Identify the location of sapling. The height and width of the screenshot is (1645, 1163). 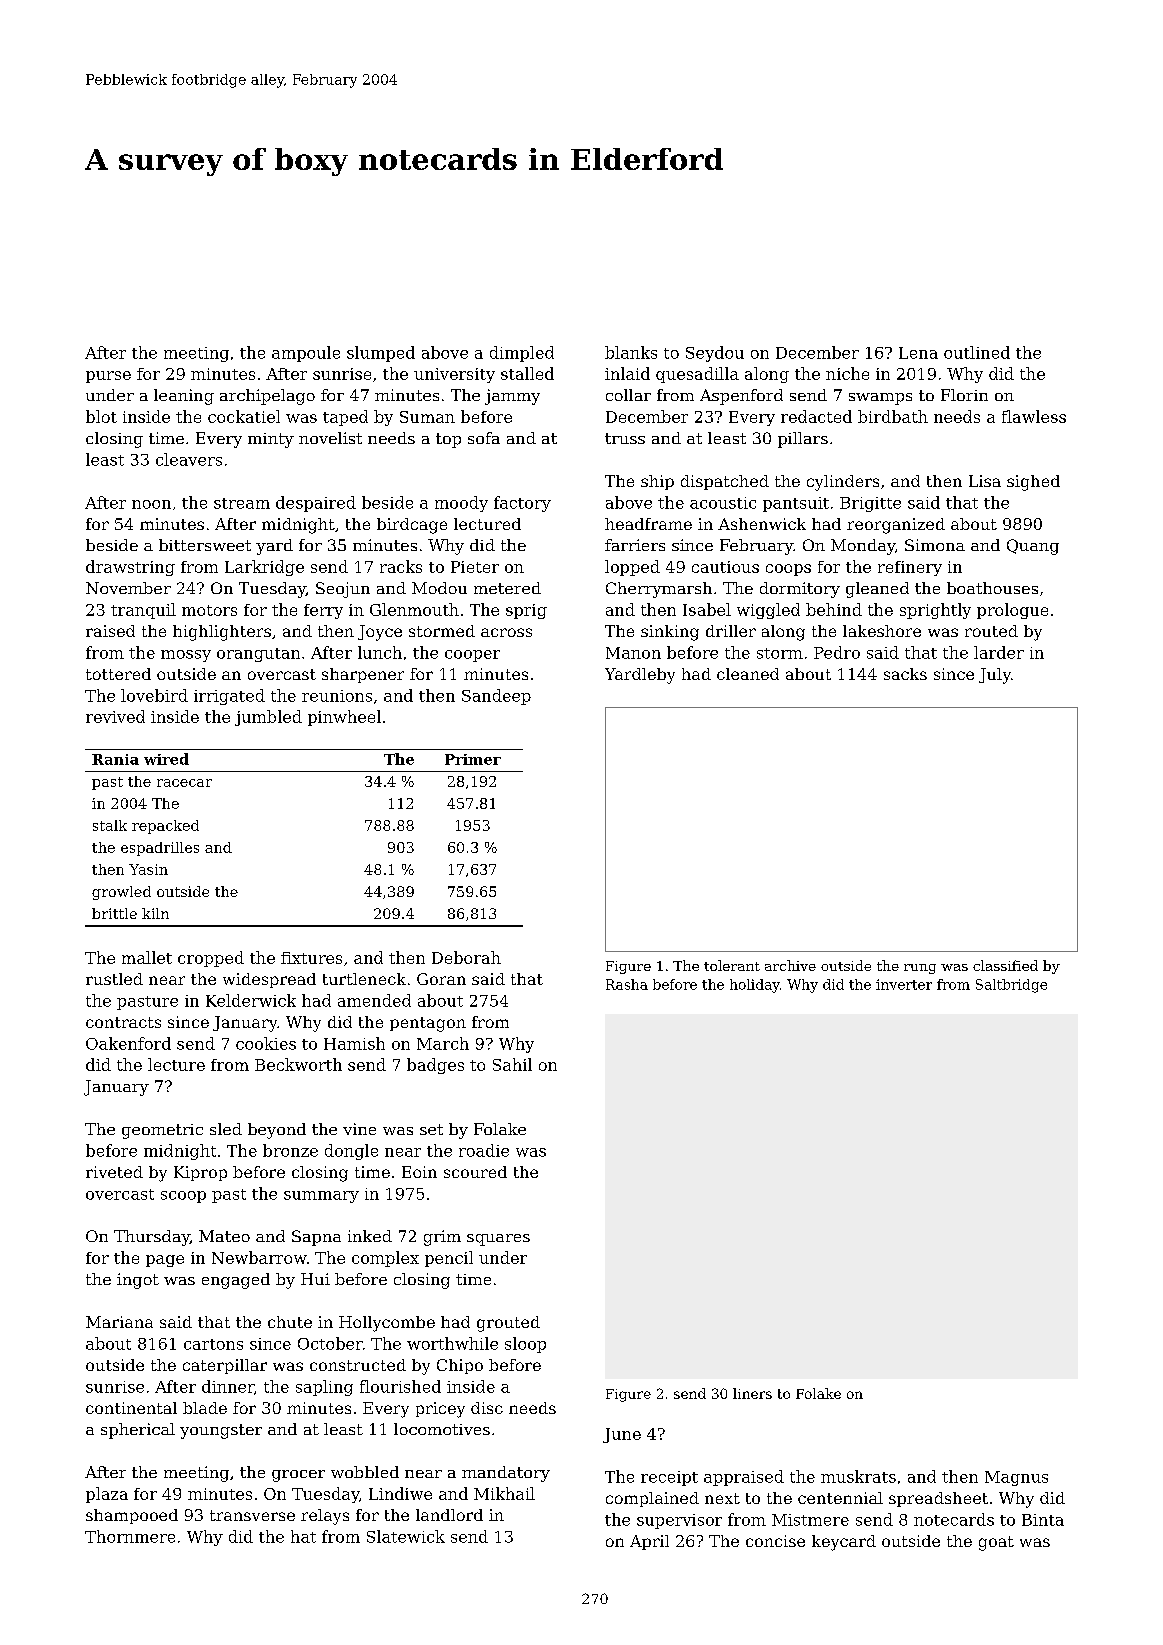
(324, 1388).
